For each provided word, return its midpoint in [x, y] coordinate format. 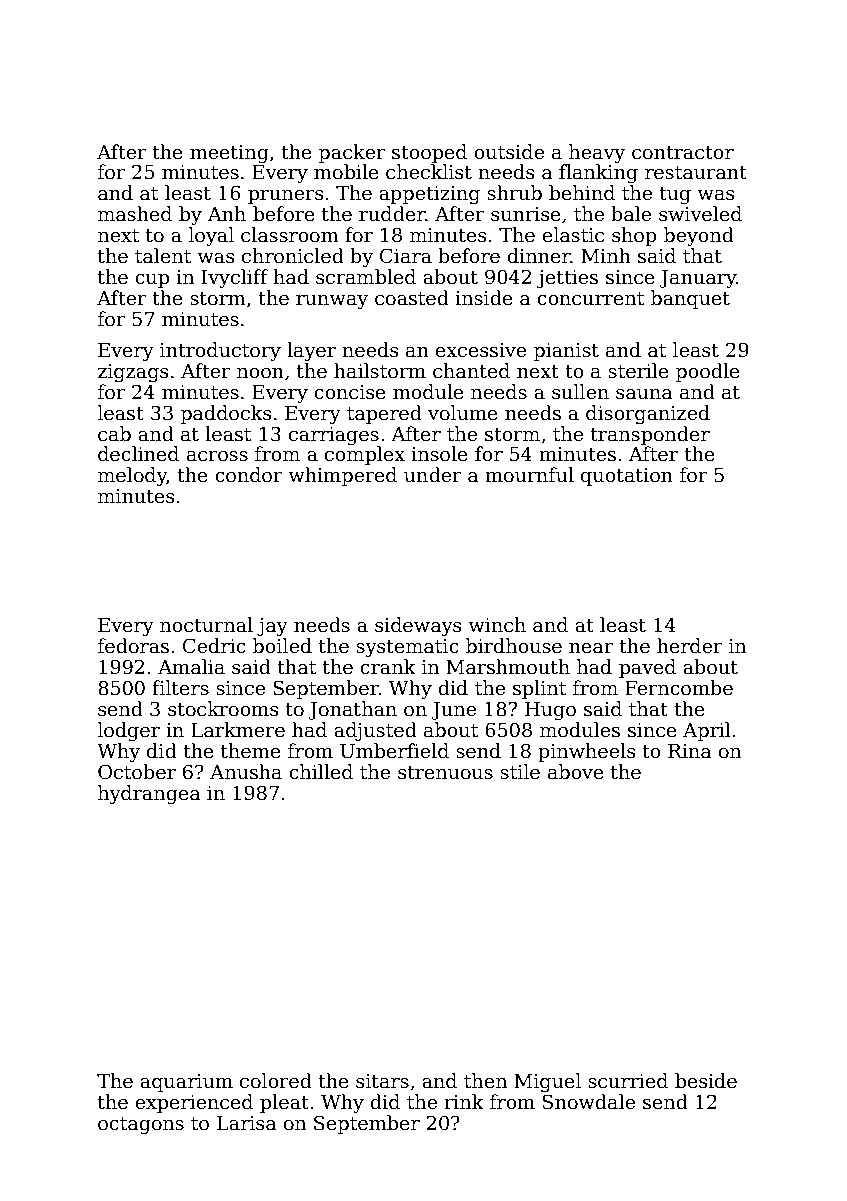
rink [464, 1101]
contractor [683, 153]
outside [509, 152]
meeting [229, 154]
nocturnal [206, 625]
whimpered [342, 476]
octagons [141, 1125]
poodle [708, 372]
